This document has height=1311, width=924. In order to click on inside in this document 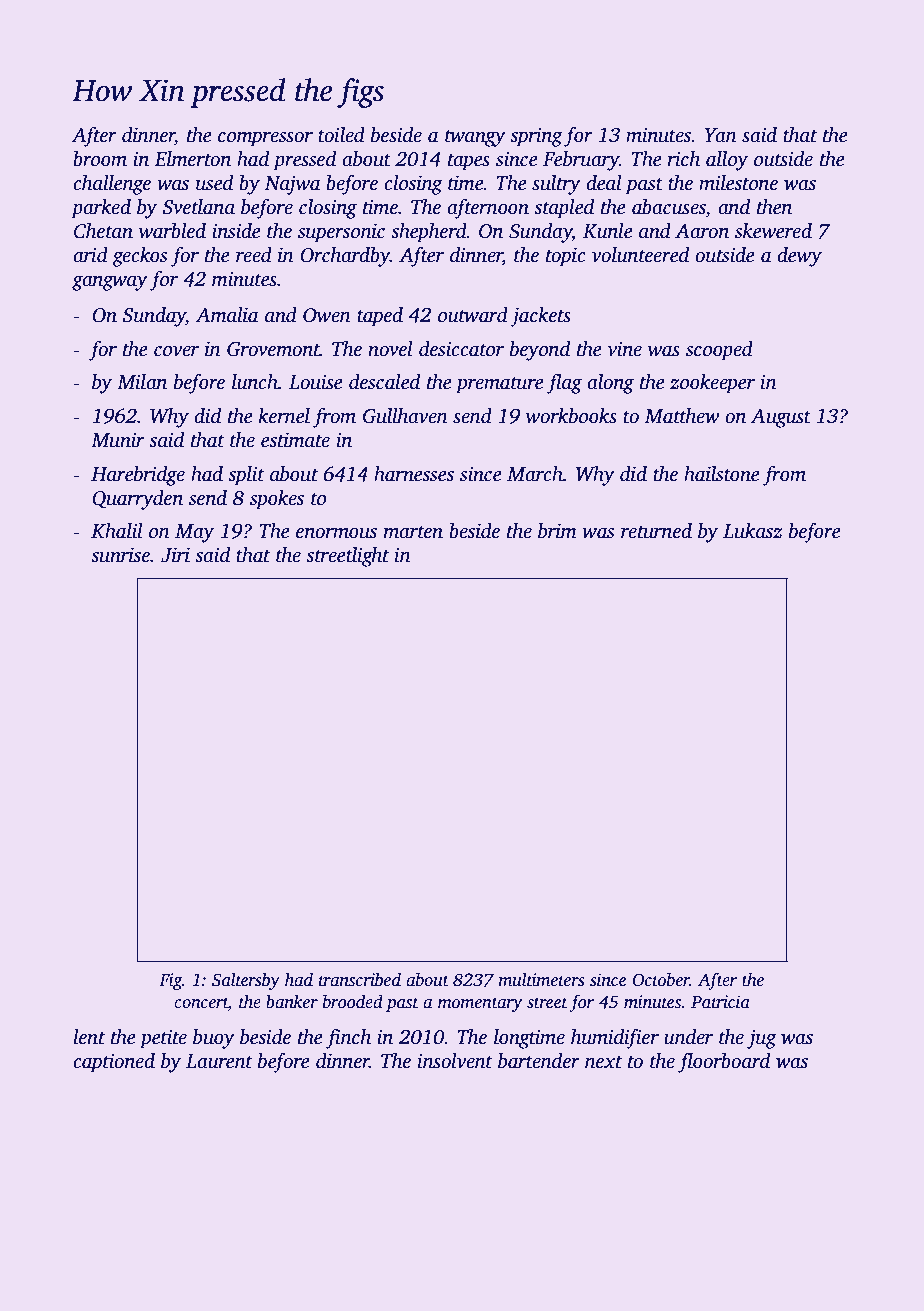, I will do `click(236, 231)`.
